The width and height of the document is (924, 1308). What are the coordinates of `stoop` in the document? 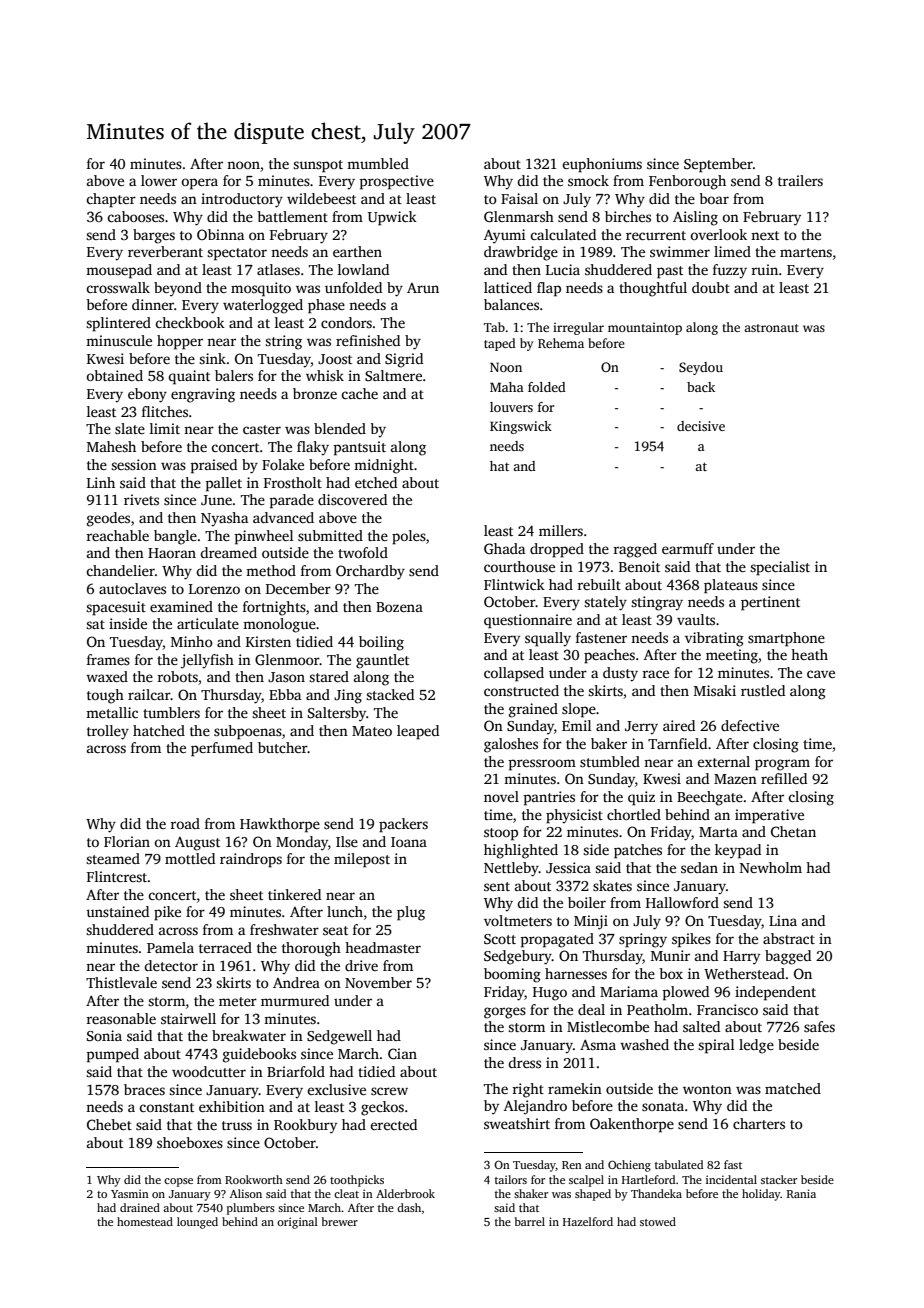 It's located at (501, 834).
